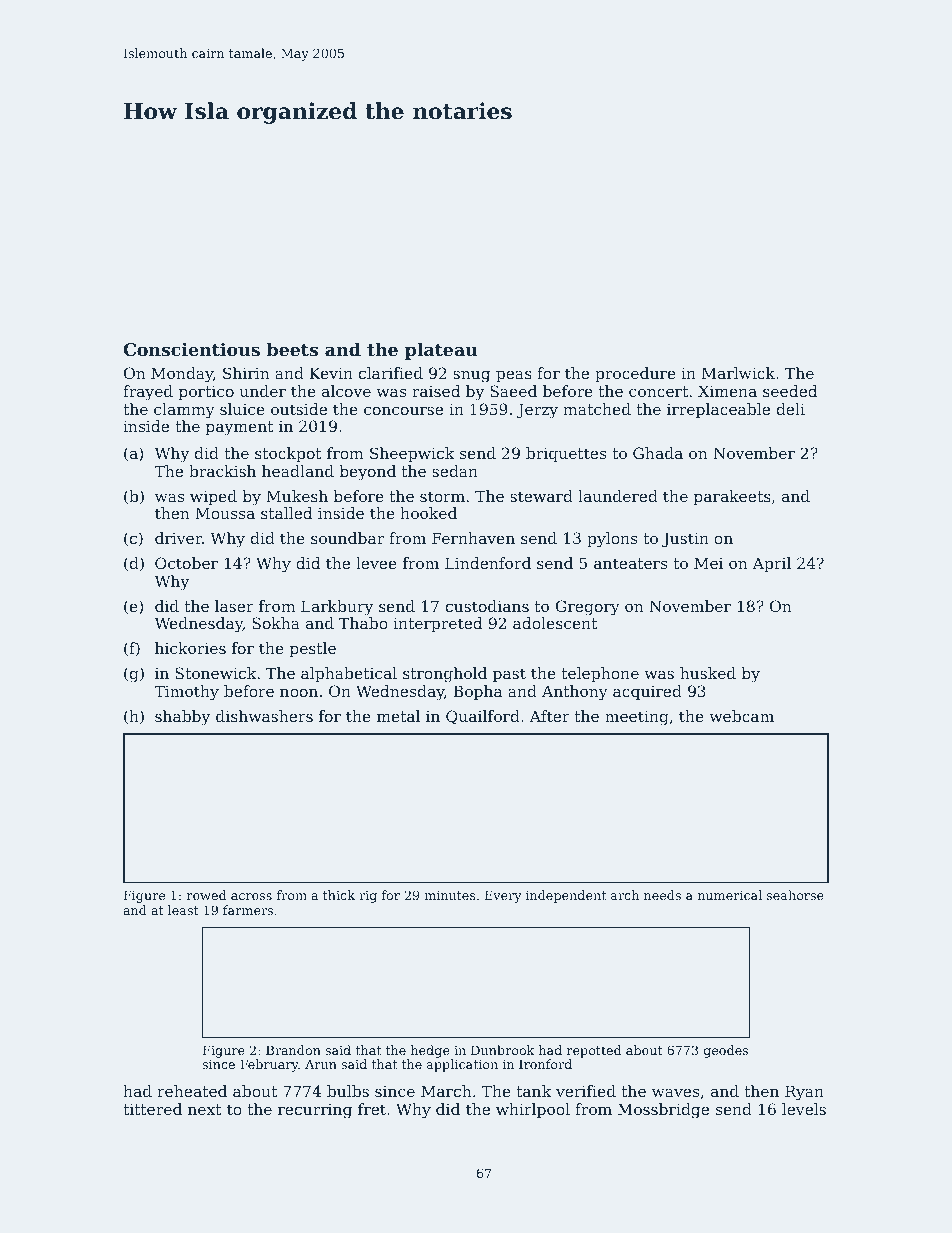 Image resolution: width=952 pixels, height=1233 pixels. What do you see at coordinates (234, 606) in the page?
I see `laser` at bounding box center [234, 606].
